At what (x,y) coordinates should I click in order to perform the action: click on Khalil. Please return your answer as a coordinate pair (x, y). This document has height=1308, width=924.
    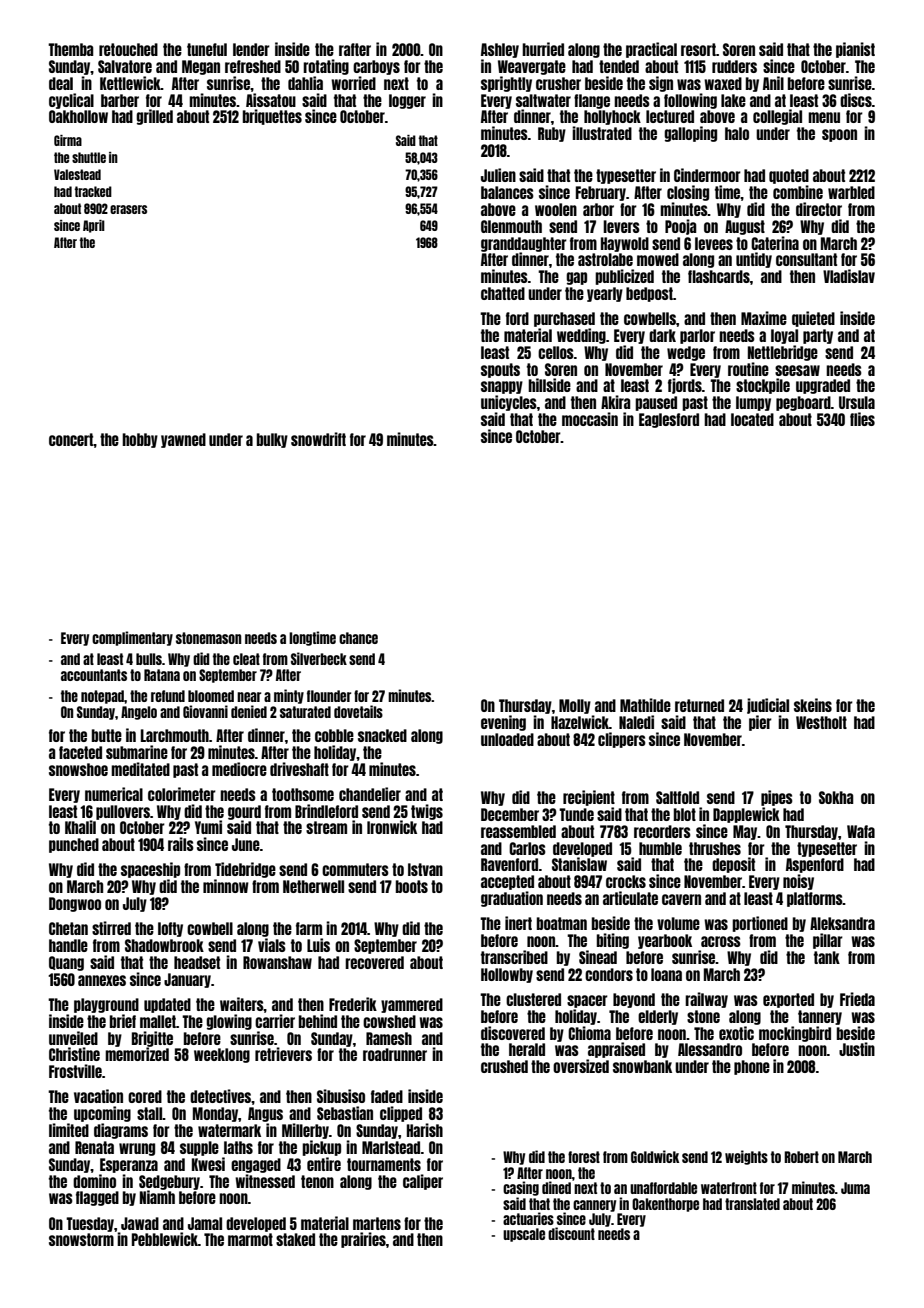
    Looking at the image, I should click on (80, 827).
